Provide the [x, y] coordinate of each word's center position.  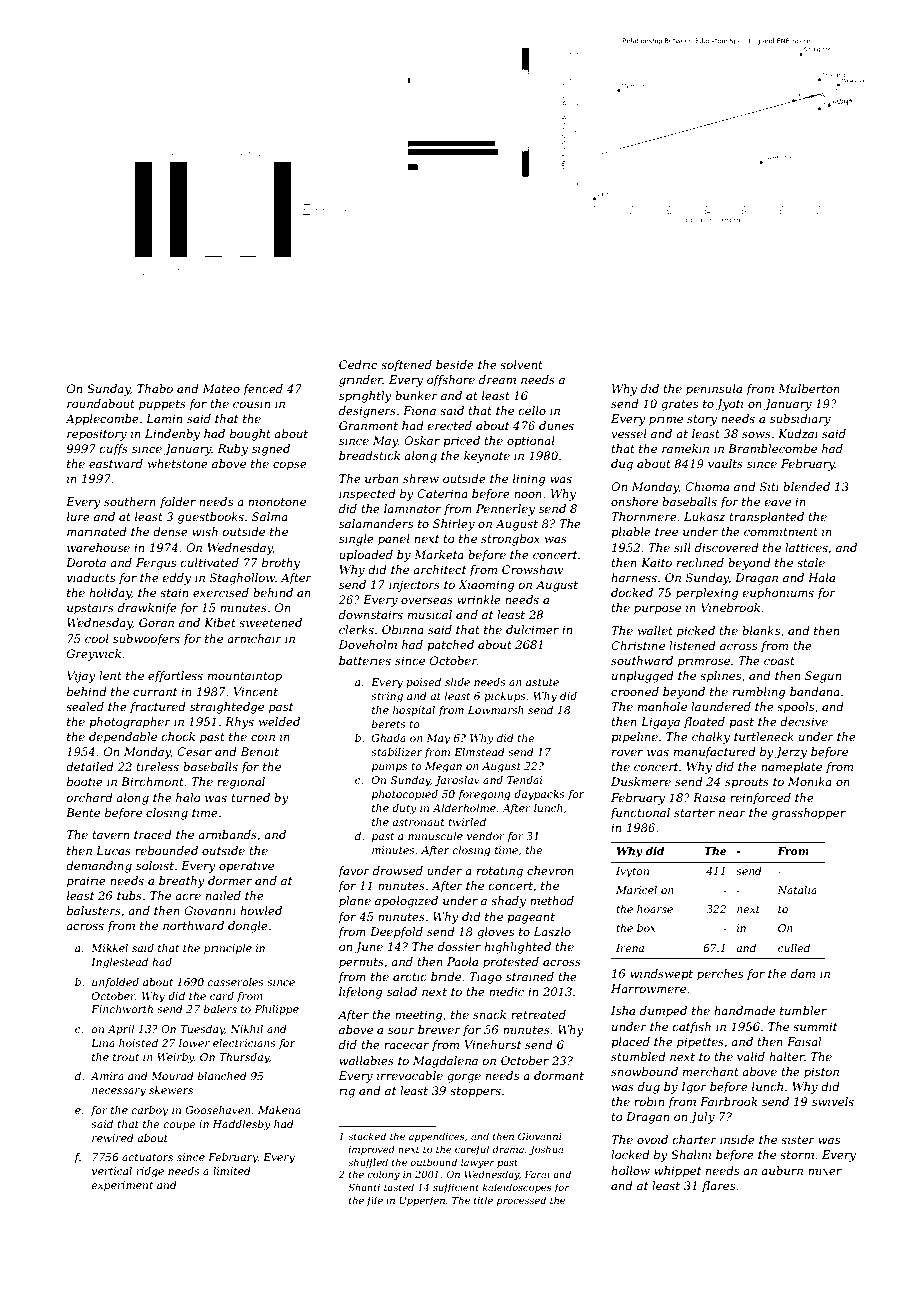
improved [372, 1150]
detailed [90, 766]
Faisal [804, 1041]
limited [232, 1171]
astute [542, 682]
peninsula [714, 390]
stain [174, 592]
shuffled [368, 1163]
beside [455, 364]
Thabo [155, 388]
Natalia [797, 890]
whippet [677, 1172]
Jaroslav [457, 781]
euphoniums [778, 594]
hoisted [138, 1043]
